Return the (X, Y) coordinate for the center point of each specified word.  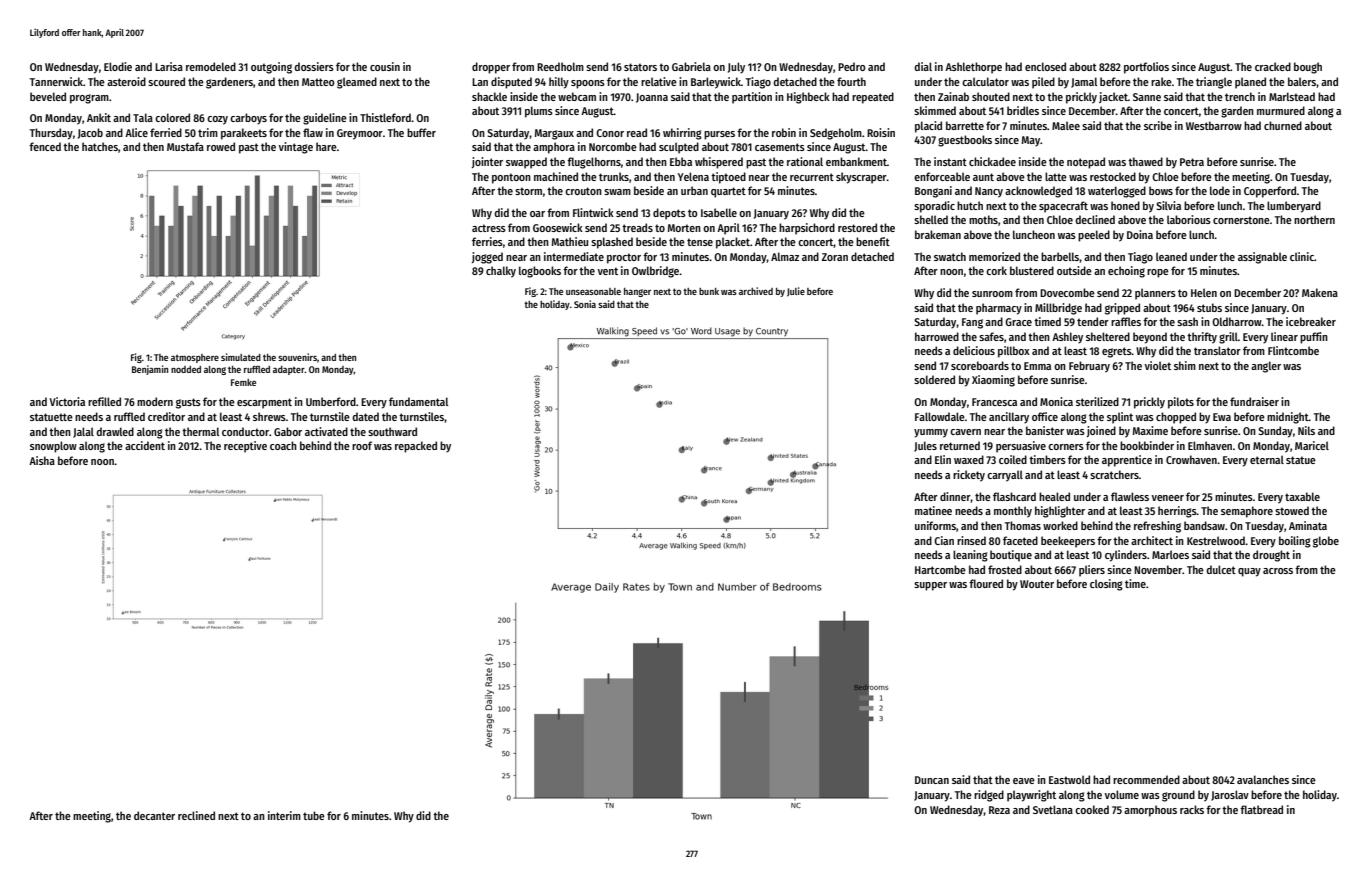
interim (284, 815)
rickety (969, 476)
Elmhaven (1210, 445)
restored (857, 227)
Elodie (118, 66)
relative (659, 81)
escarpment (264, 403)
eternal (1267, 459)
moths (983, 219)
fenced (45, 146)
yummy (931, 433)
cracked (1273, 66)
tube (314, 815)
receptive (245, 447)
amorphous (1150, 811)
